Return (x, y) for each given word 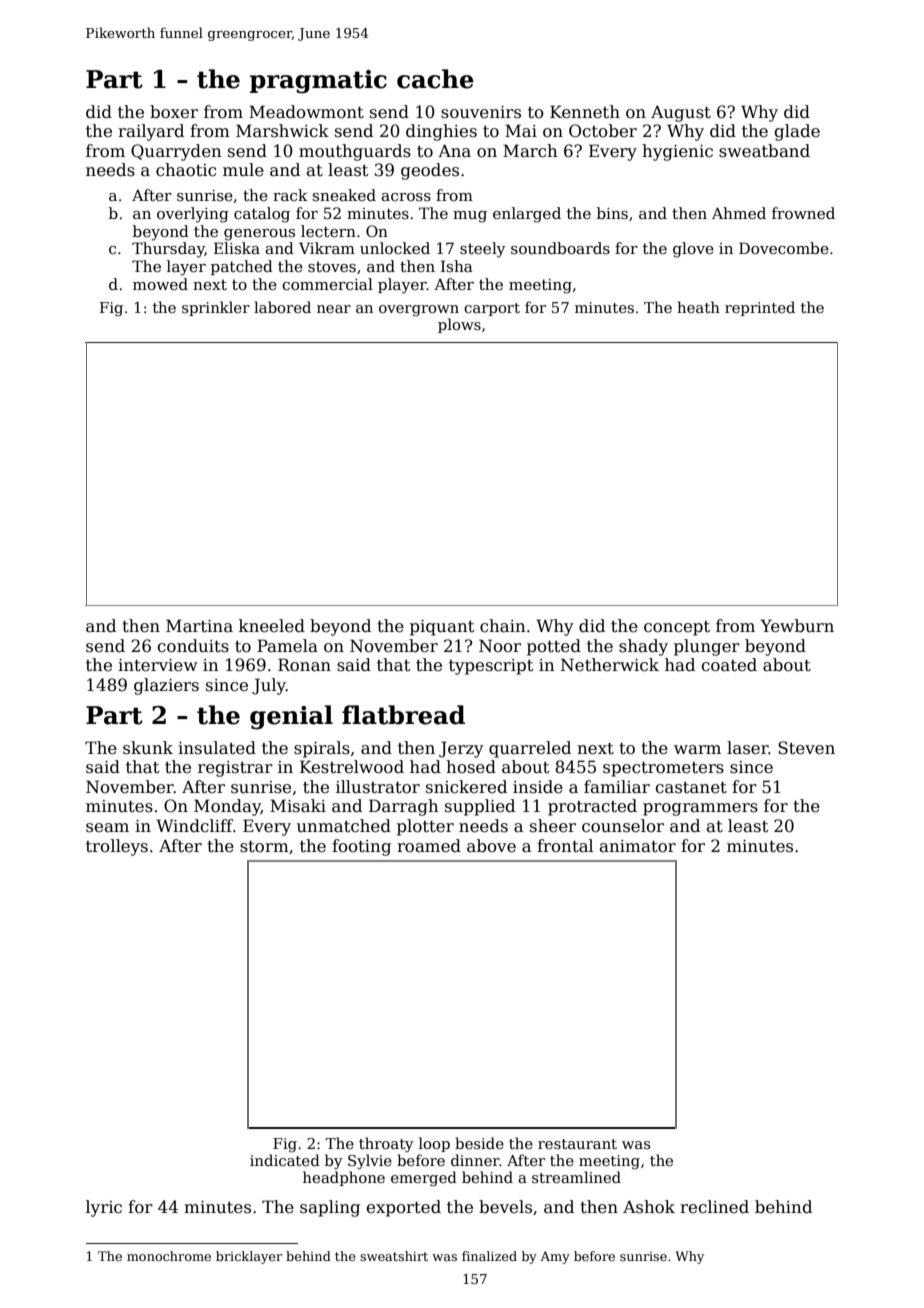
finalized (489, 1256)
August (681, 113)
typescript (491, 667)
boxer (174, 112)
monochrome (169, 1256)
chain (503, 626)
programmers (700, 809)
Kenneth (585, 112)
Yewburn (797, 626)
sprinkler (216, 308)
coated (729, 665)
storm (264, 847)
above (491, 846)
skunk (148, 748)
